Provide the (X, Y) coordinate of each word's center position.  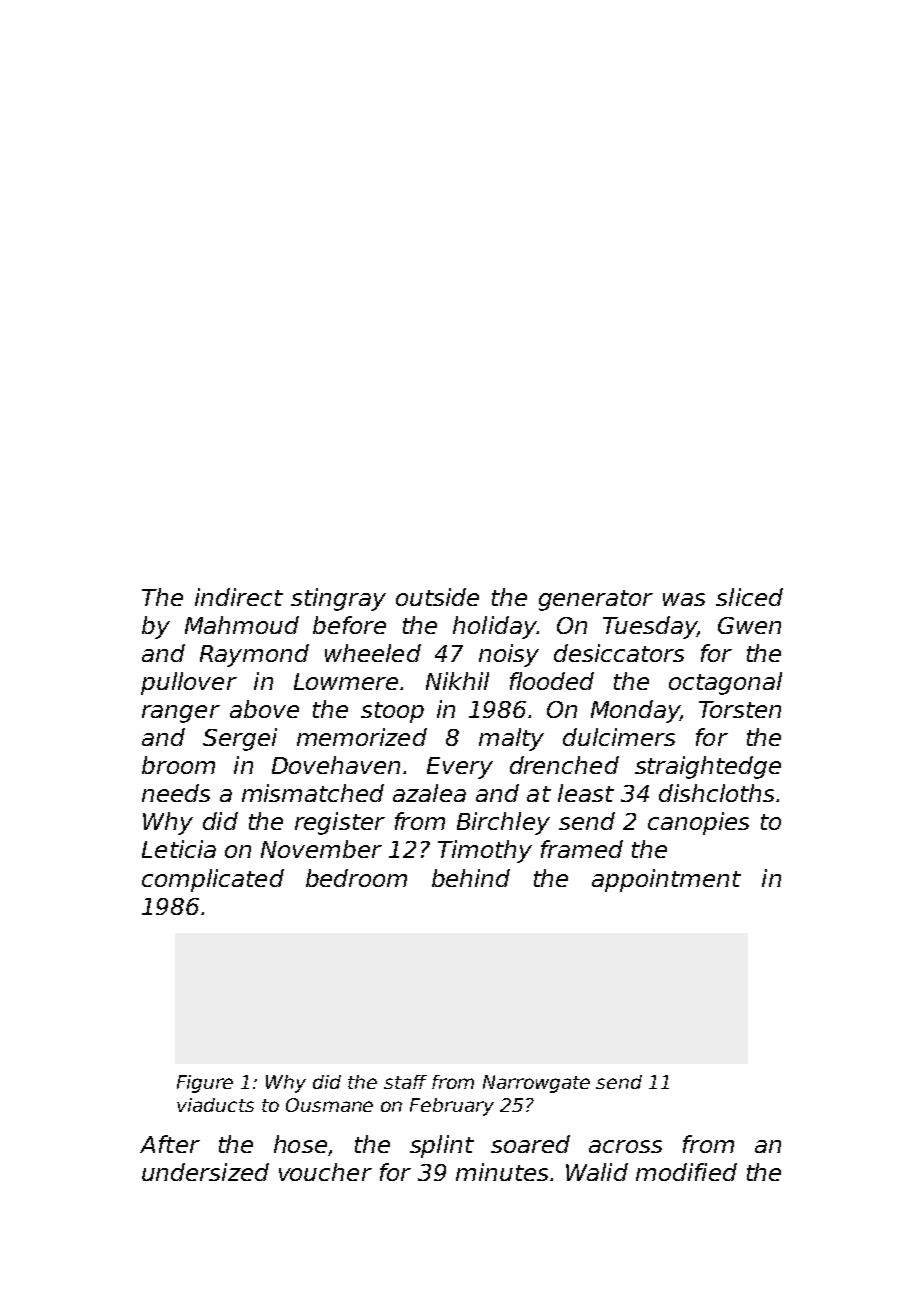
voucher (325, 1172)
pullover (189, 683)
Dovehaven (336, 765)
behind (471, 878)
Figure (205, 1084)
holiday (494, 627)
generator (596, 600)
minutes (502, 1172)
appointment (666, 880)
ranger (181, 714)
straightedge (708, 767)
